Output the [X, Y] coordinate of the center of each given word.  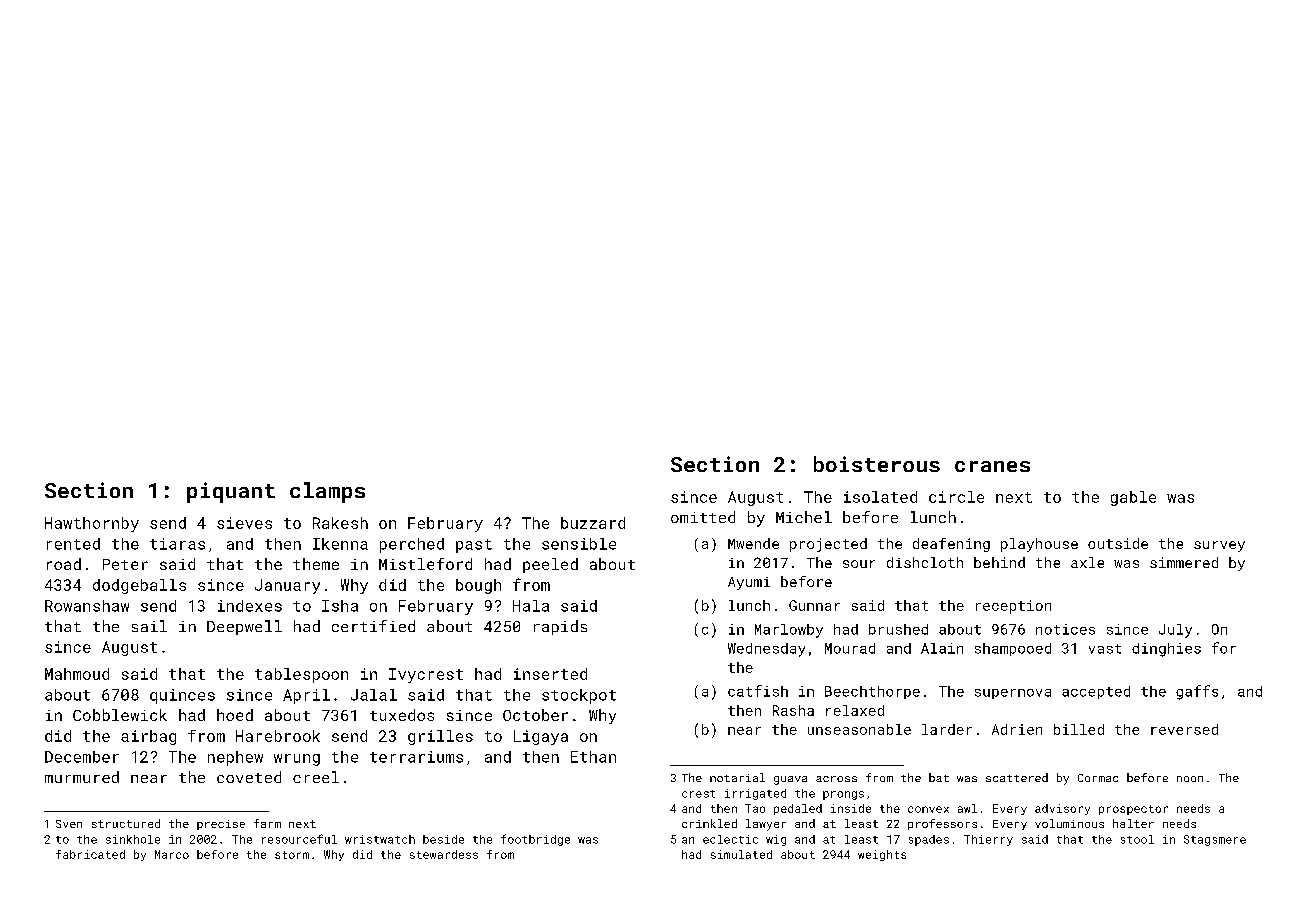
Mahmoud [77, 674]
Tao [755, 808]
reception [1013, 607]
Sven [69, 824]
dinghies [1166, 650]
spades [929, 840]
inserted [550, 674]
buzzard [593, 523]
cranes [992, 466]
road [64, 564]
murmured [82, 777]
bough [478, 586]
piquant [231, 492]
